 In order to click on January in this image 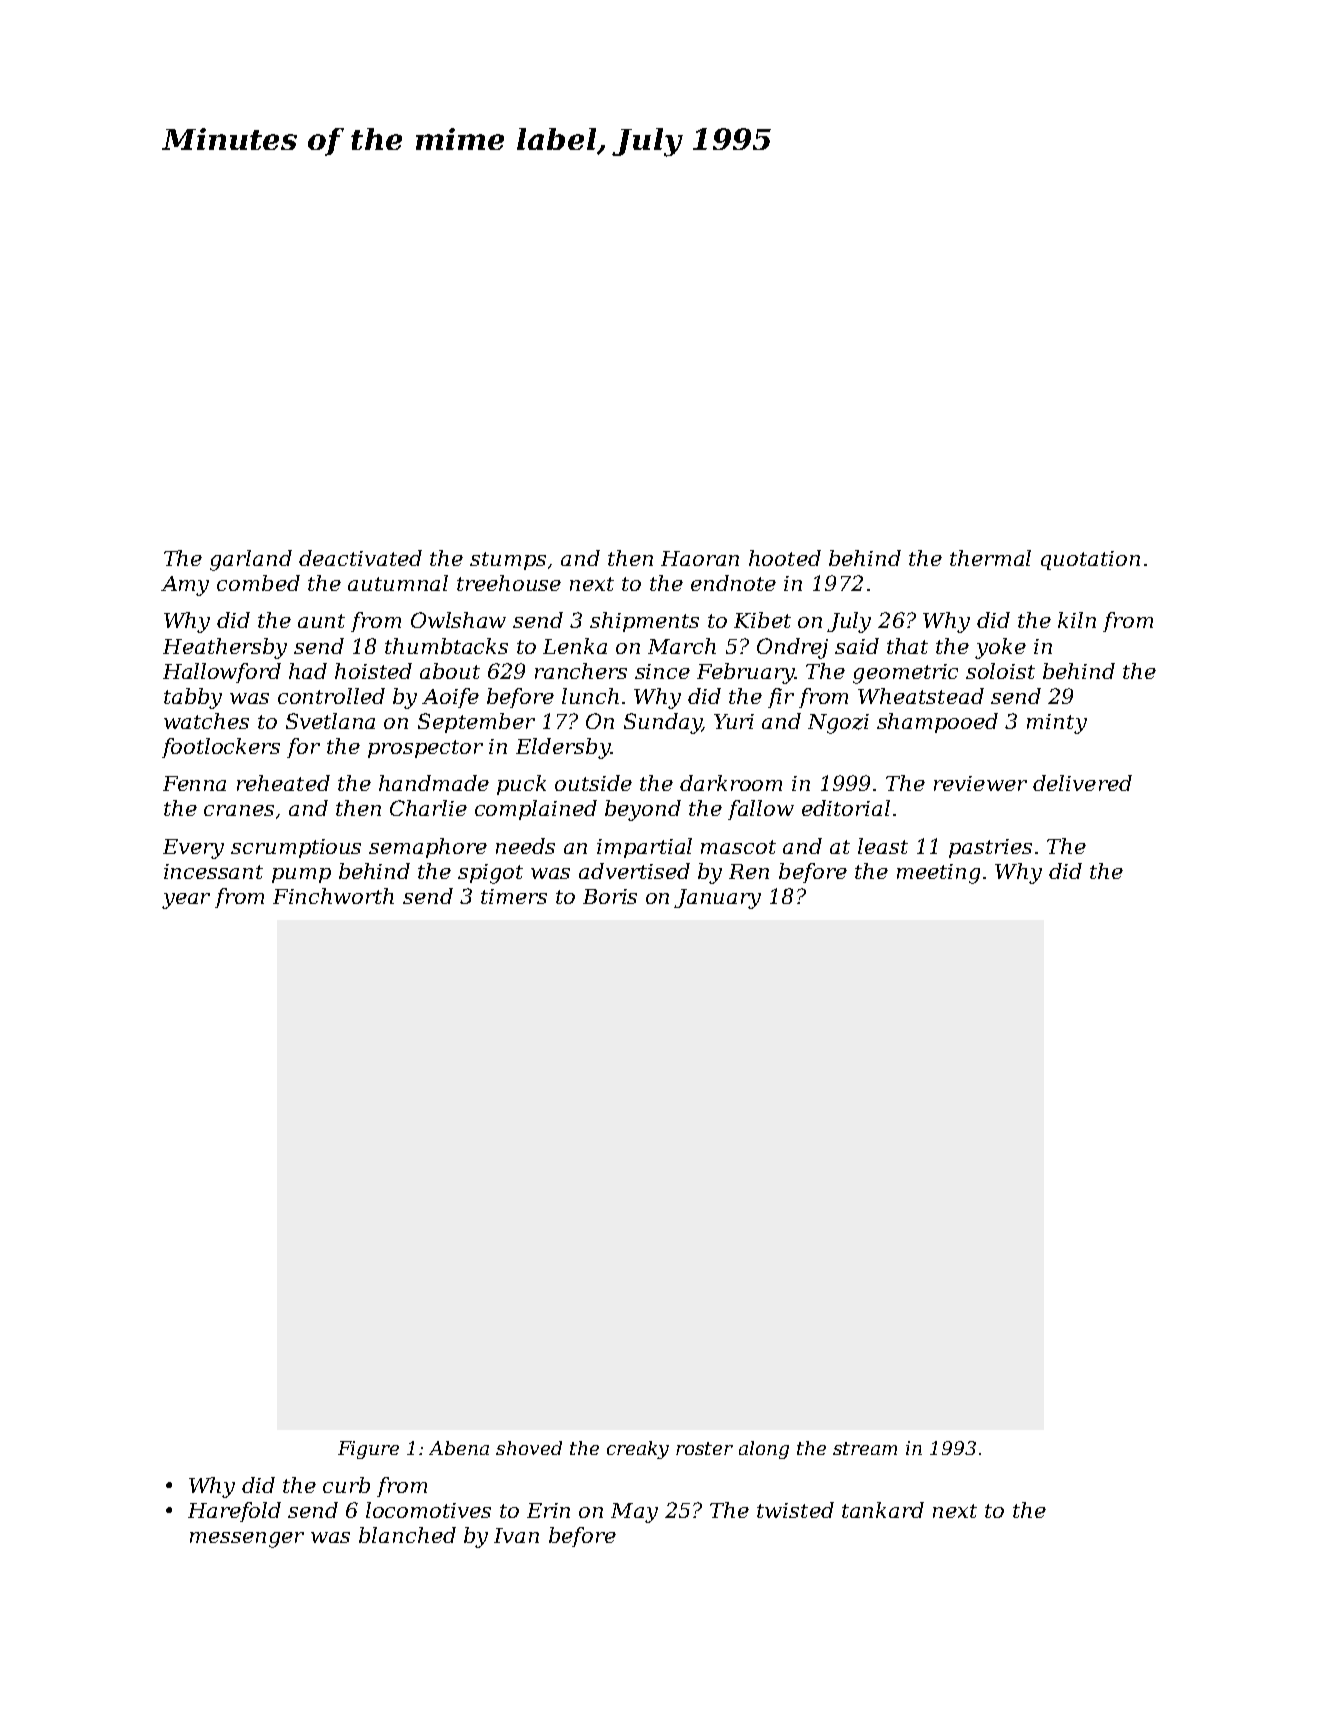, I will do `click(717, 899)`.
